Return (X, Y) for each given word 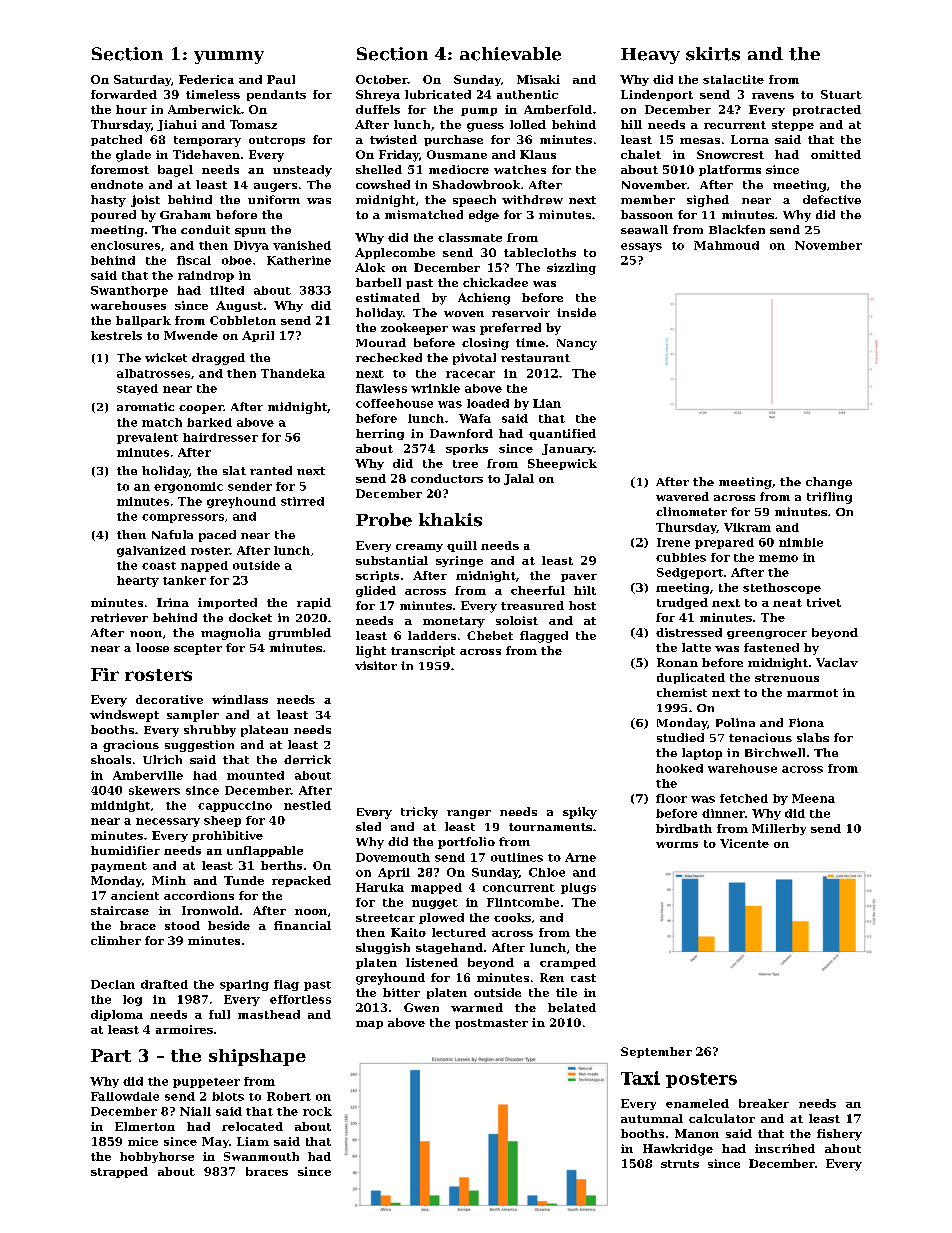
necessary (168, 822)
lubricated (438, 94)
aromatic (145, 406)
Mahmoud (726, 245)
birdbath (684, 828)
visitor (376, 665)
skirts (713, 54)
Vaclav (837, 662)
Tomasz (253, 124)
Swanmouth (261, 1156)
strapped (119, 1172)
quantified (562, 434)
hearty (138, 581)
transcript (423, 651)
